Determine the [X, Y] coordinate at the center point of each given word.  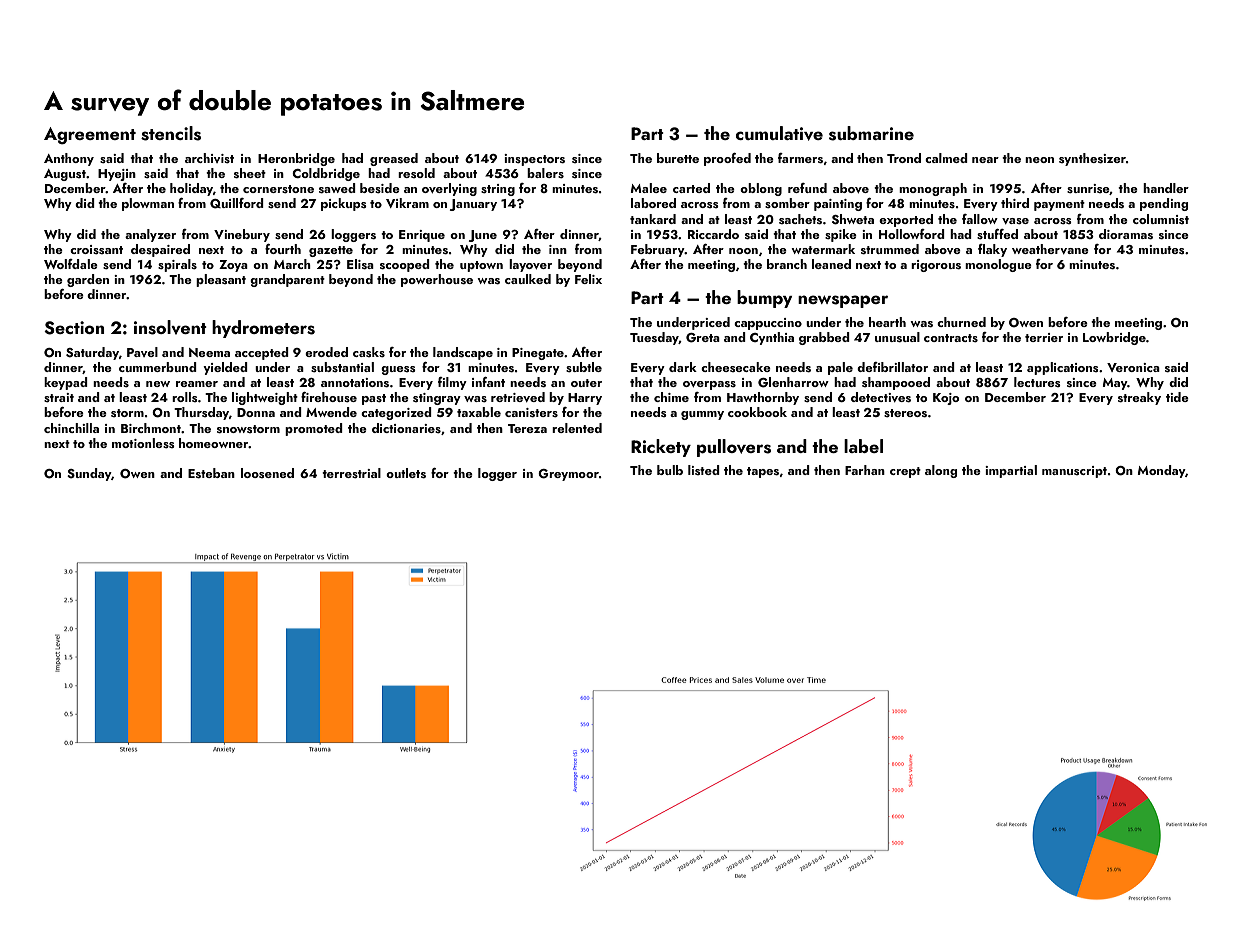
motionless [143, 443]
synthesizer [1092, 159]
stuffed [997, 234]
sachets [800, 219]
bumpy [764, 299]
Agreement [90, 135]
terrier [1044, 337]
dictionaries [406, 428]
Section [74, 328]
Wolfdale [71, 264]
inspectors [534, 160]
